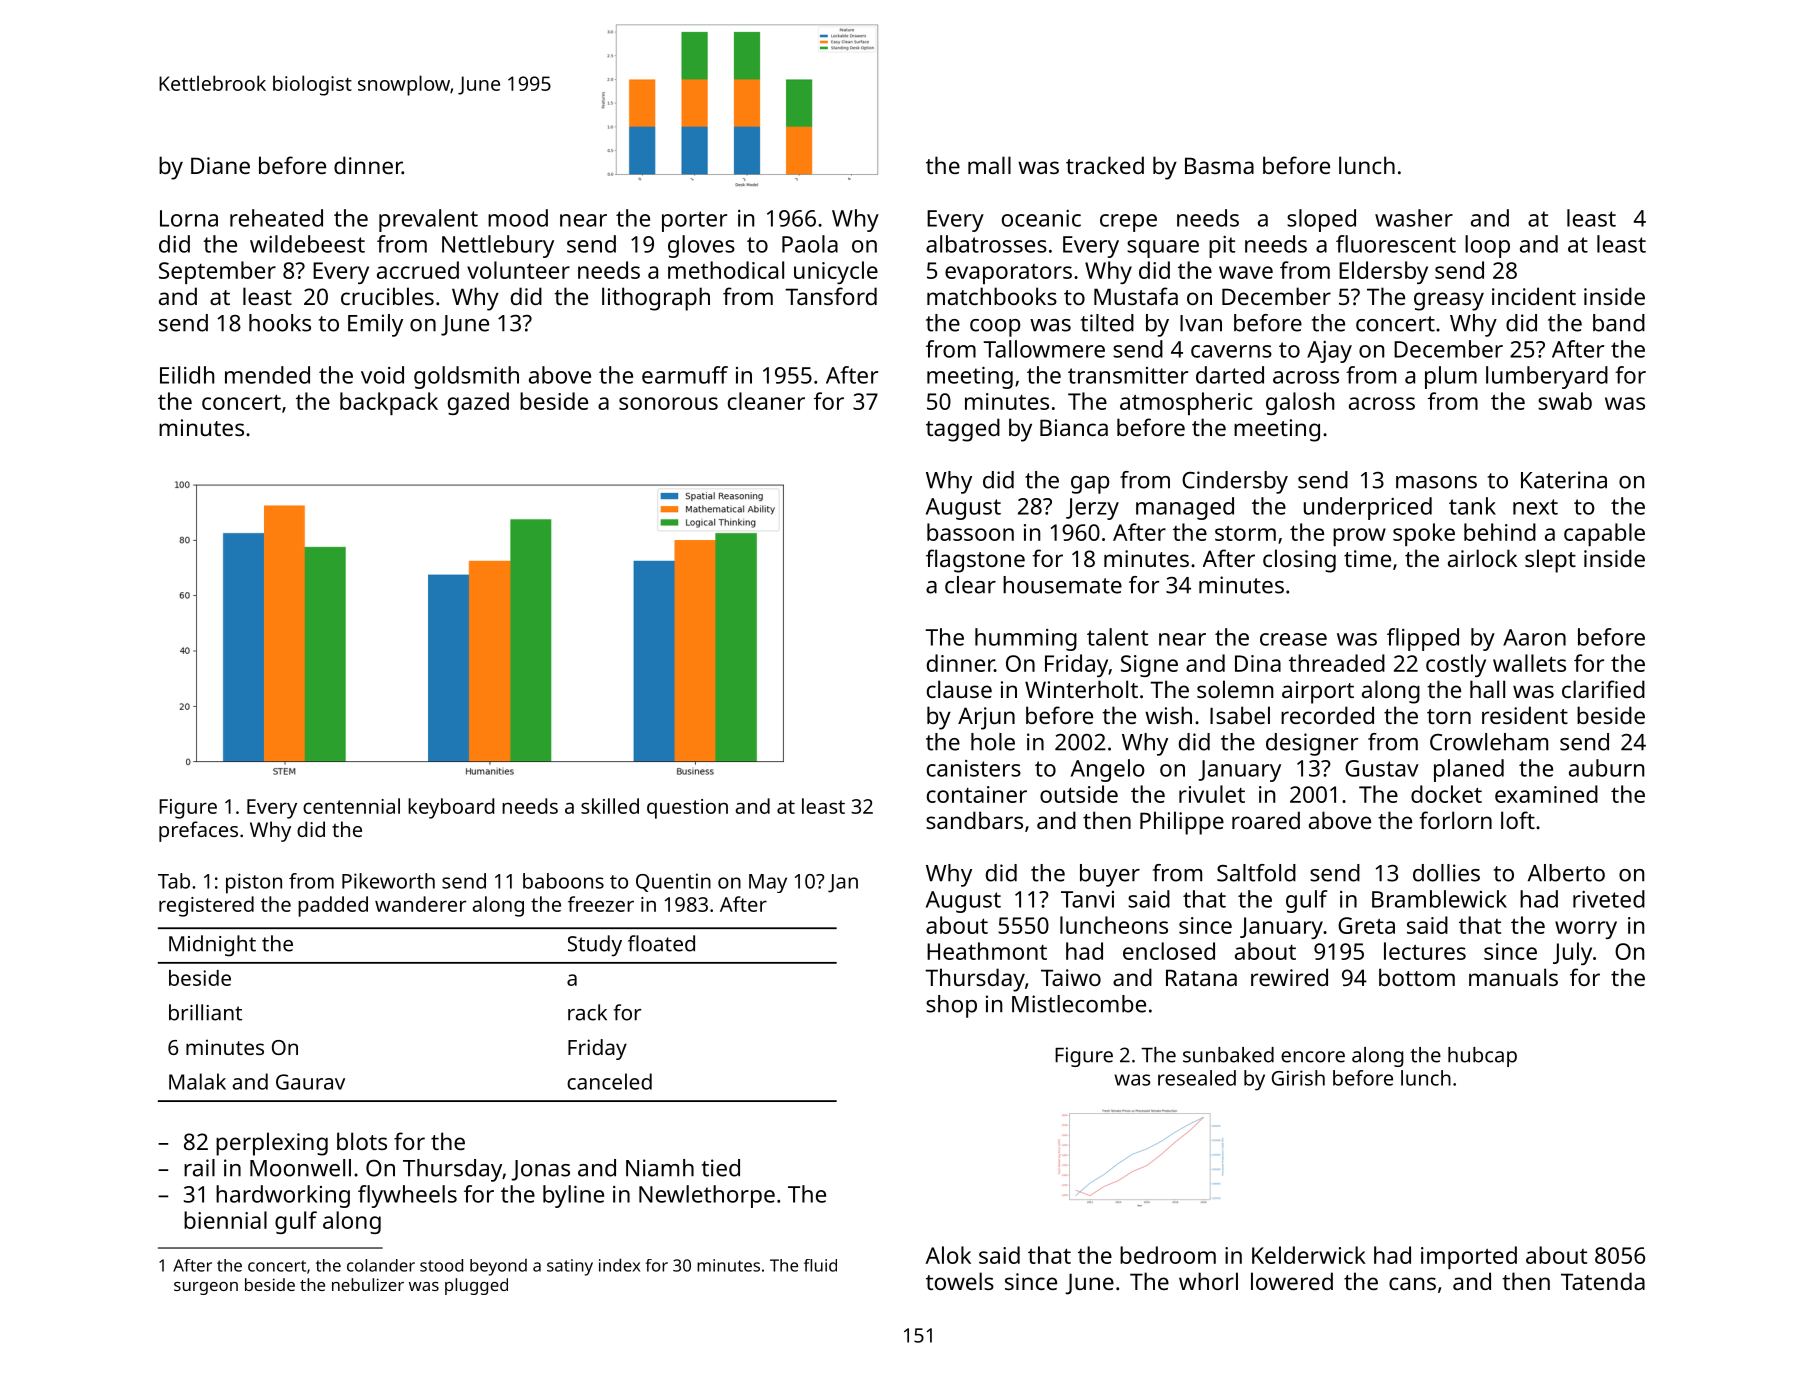 This screenshot has width=1804, height=1394. Describe the element at coordinates (382, 375) in the screenshot. I see `void` at that location.
